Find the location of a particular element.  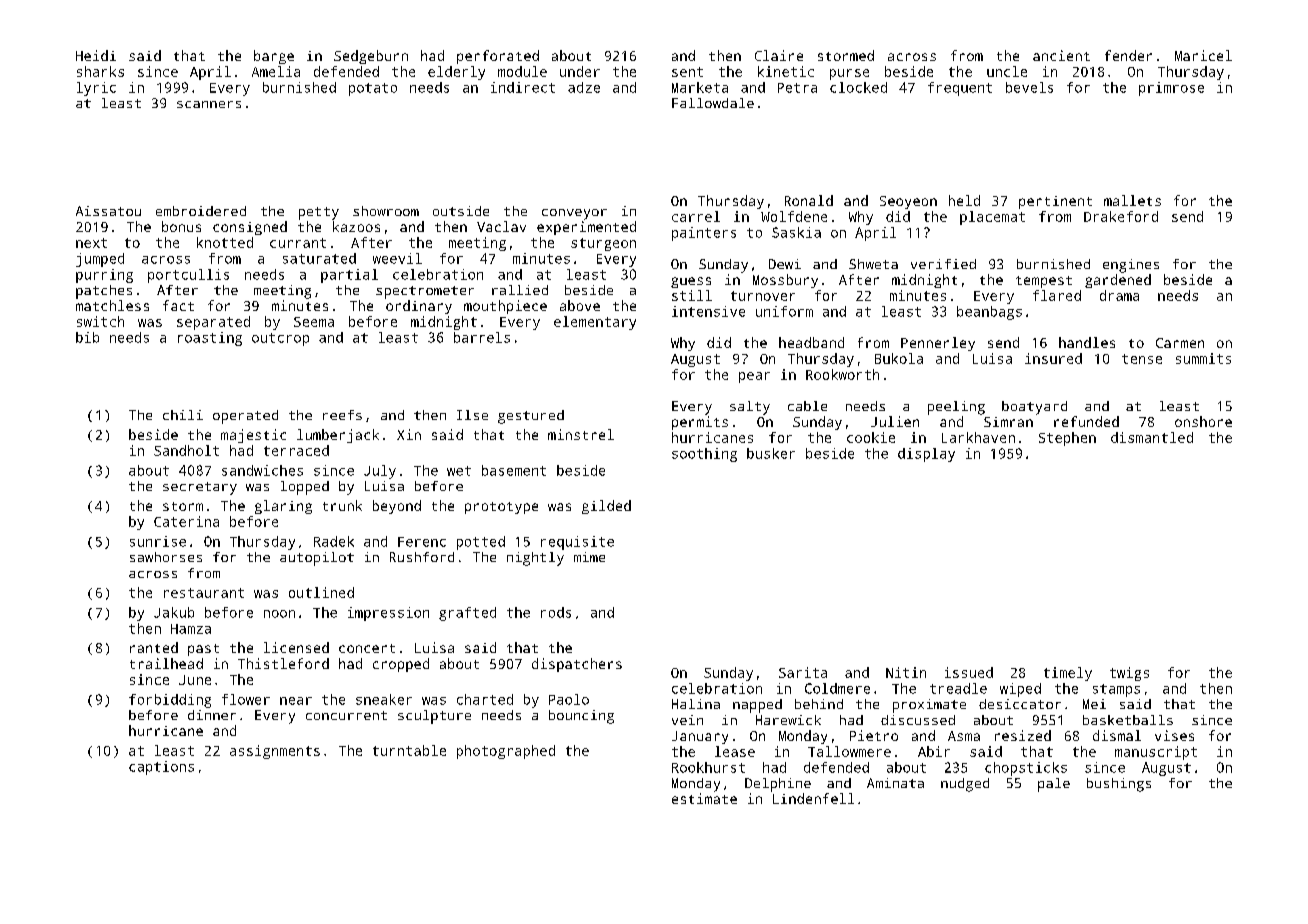

captions is located at coordinates (161, 768).
